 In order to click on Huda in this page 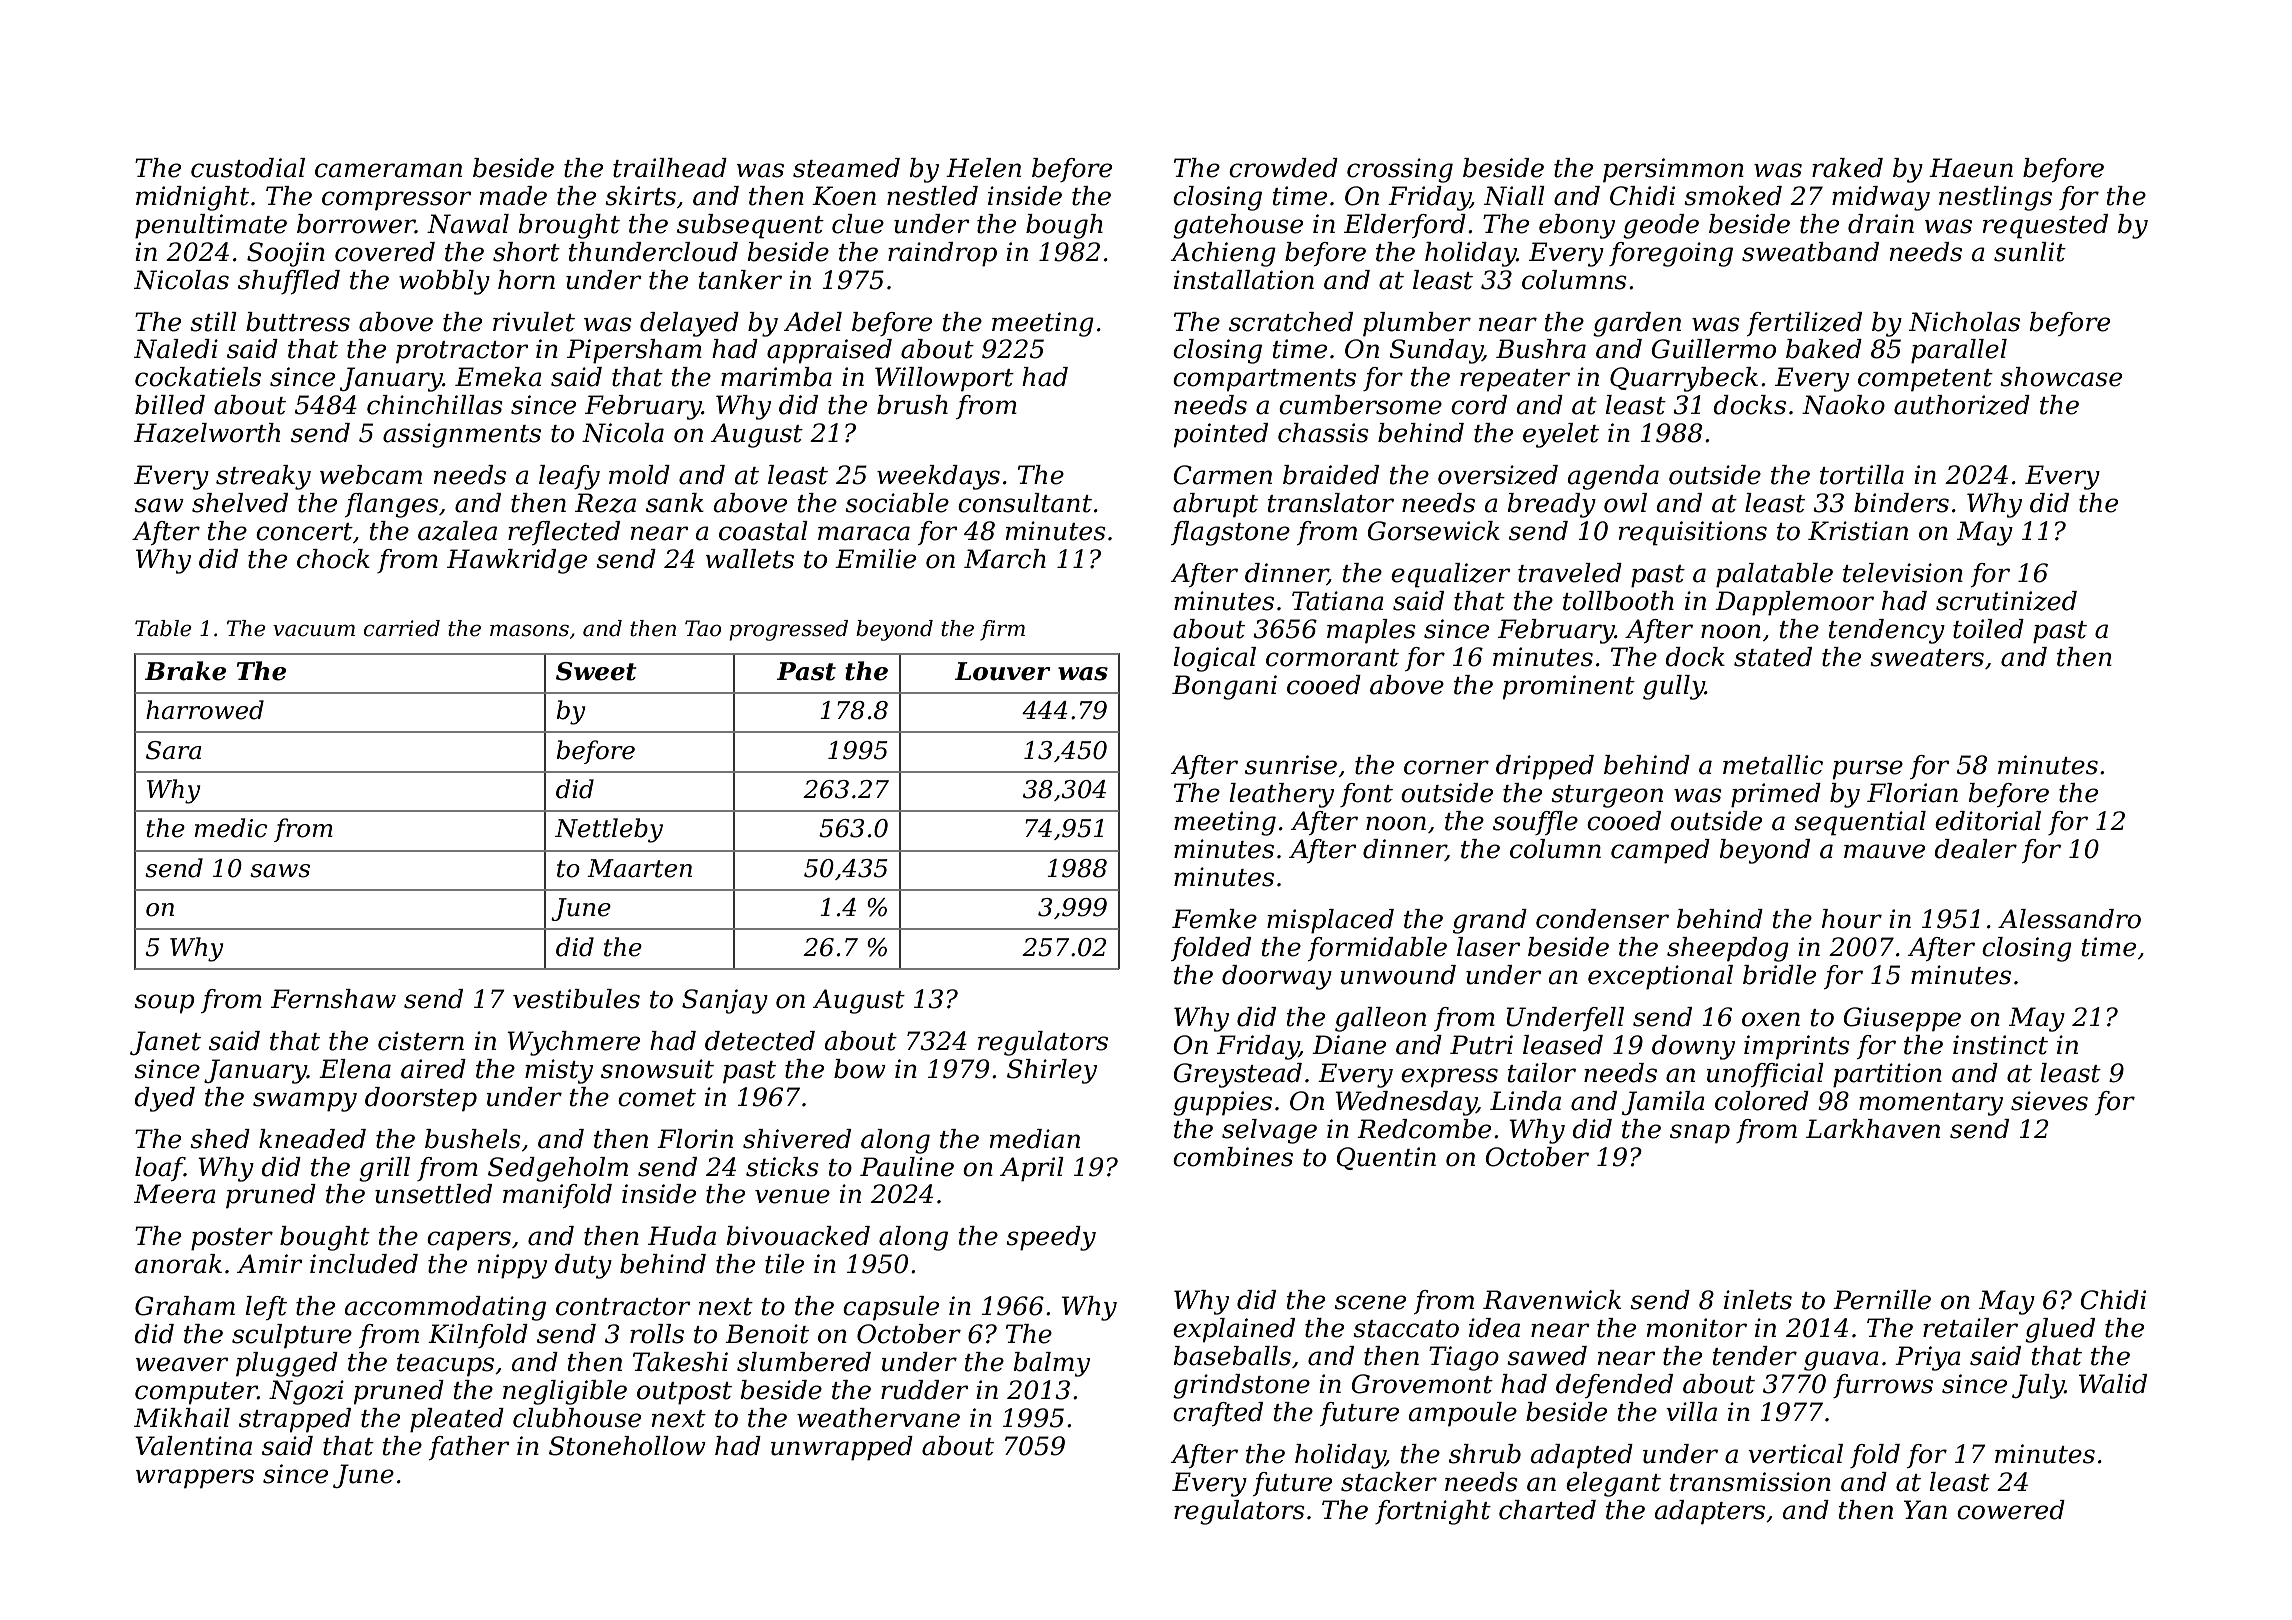, I will do `click(682, 1236)`.
